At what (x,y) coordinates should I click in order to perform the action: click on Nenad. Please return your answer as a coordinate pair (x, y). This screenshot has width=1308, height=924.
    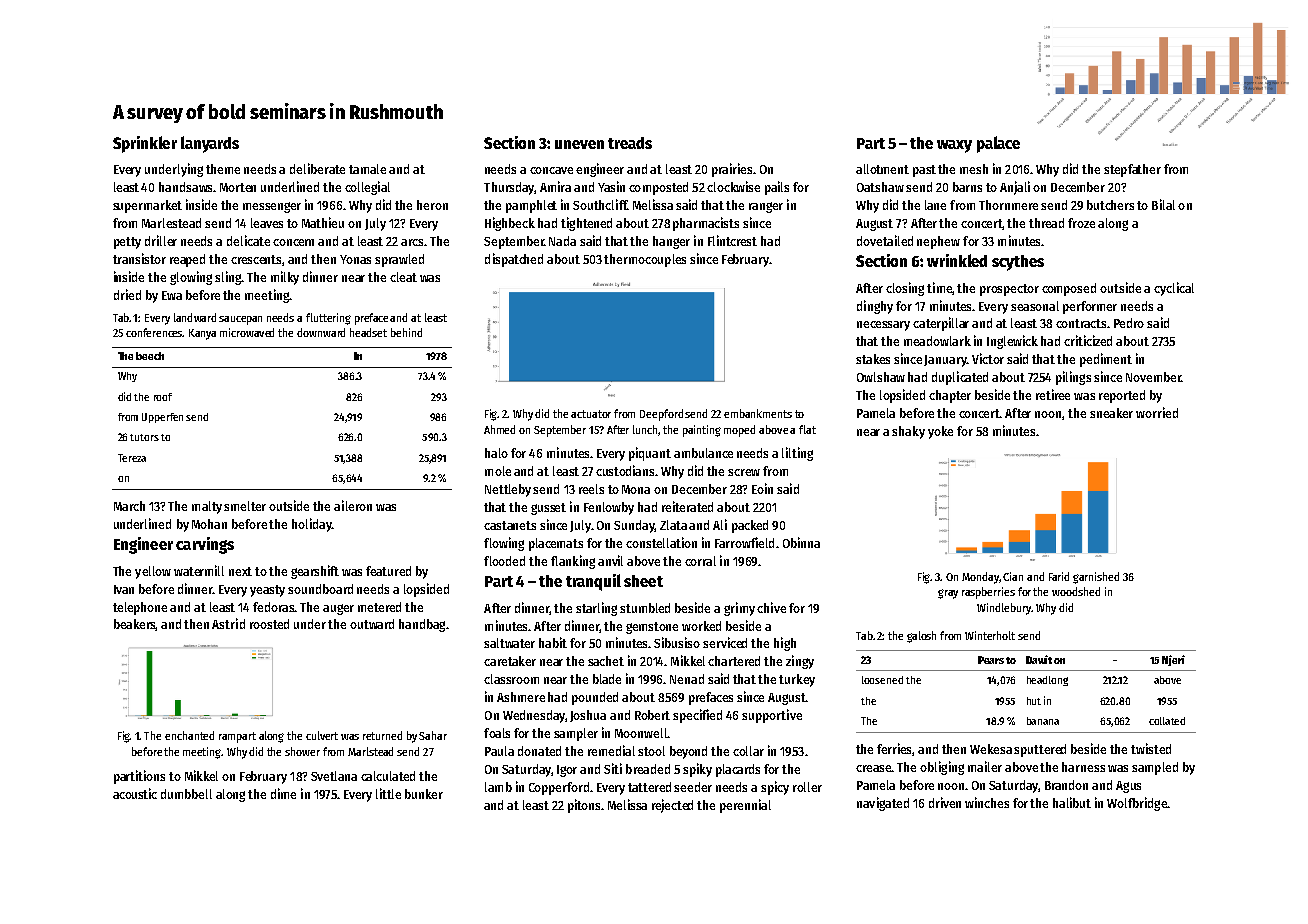
    Looking at the image, I should click on (687, 679).
